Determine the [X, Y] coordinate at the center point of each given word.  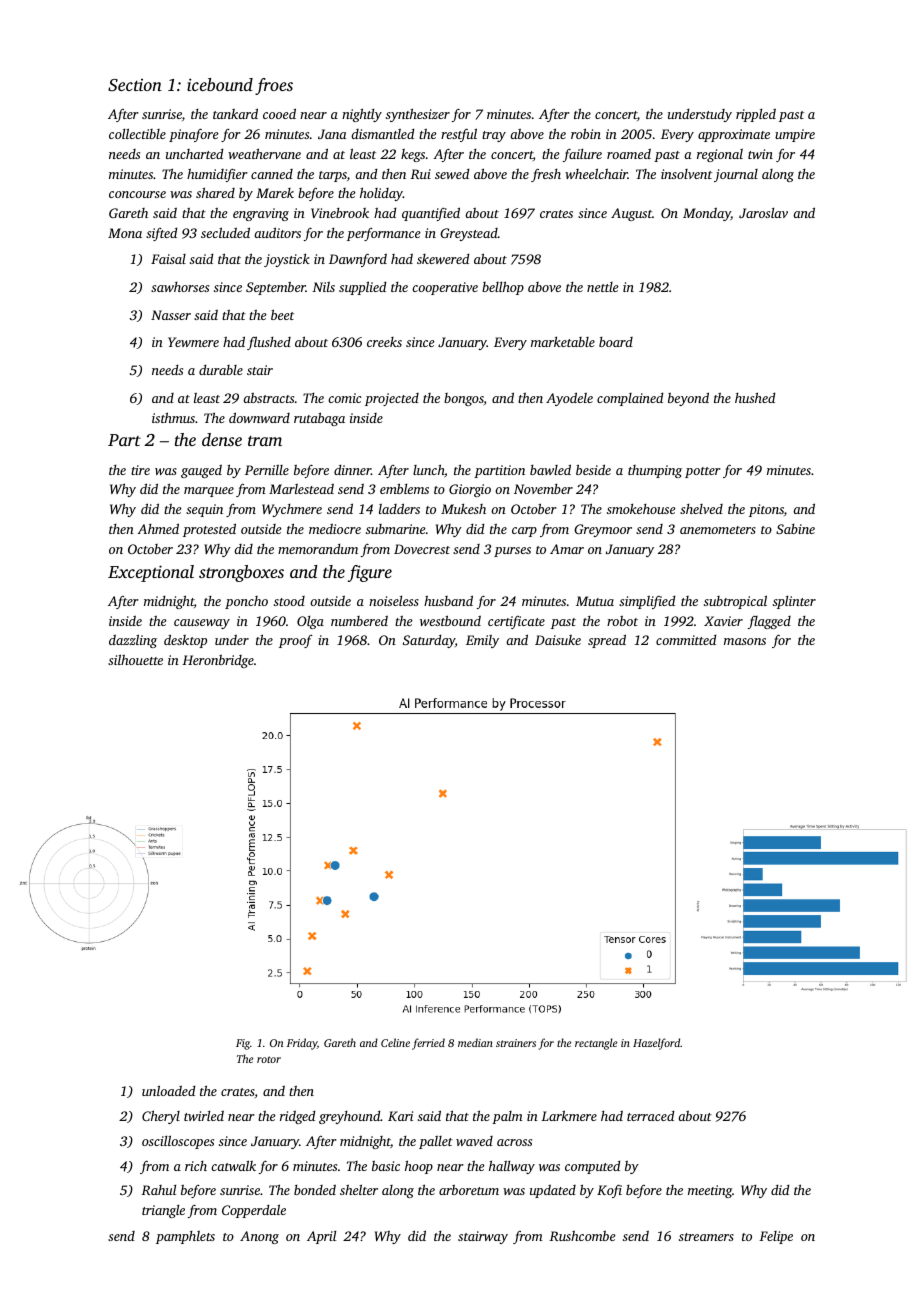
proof [296, 641]
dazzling [133, 641]
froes [274, 86]
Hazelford [657, 1044]
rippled [756, 115]
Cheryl [161, 1117]
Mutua [595, 601]
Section [135, 85]
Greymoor [603, 530]
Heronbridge [218, 661]
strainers [516, 1043]
